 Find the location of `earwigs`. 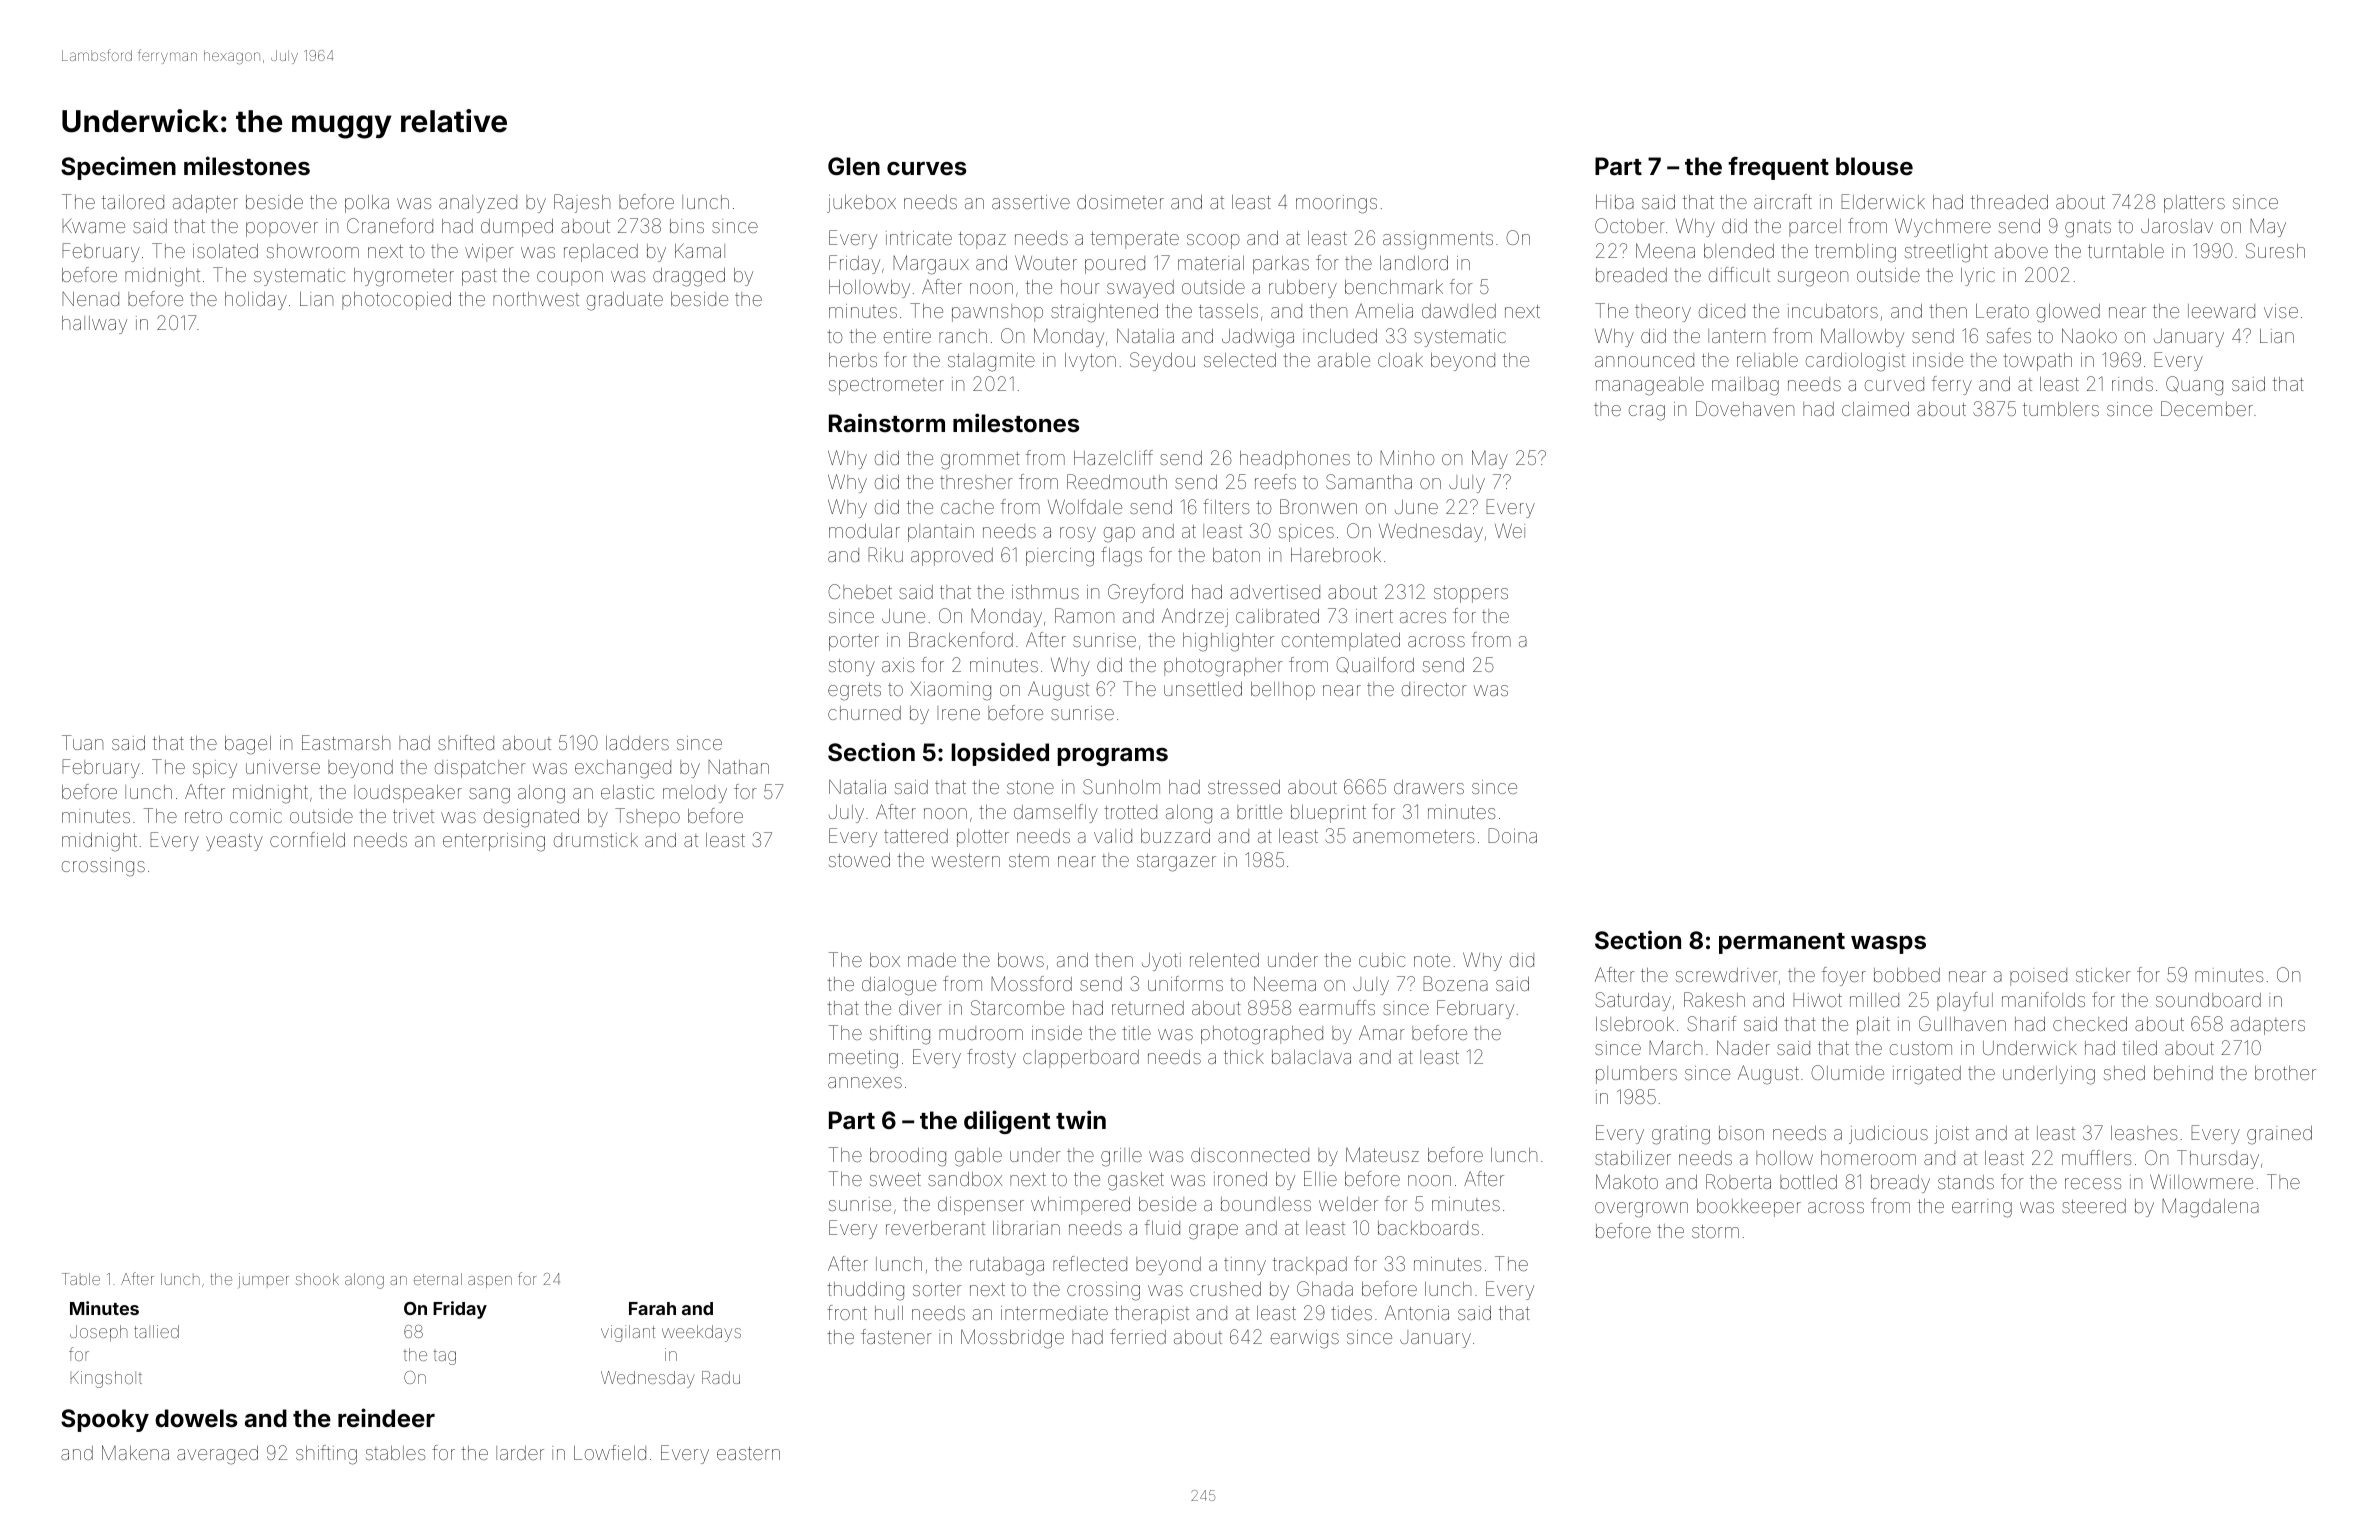

earwigs is located at coordinates (1305, 1339).
